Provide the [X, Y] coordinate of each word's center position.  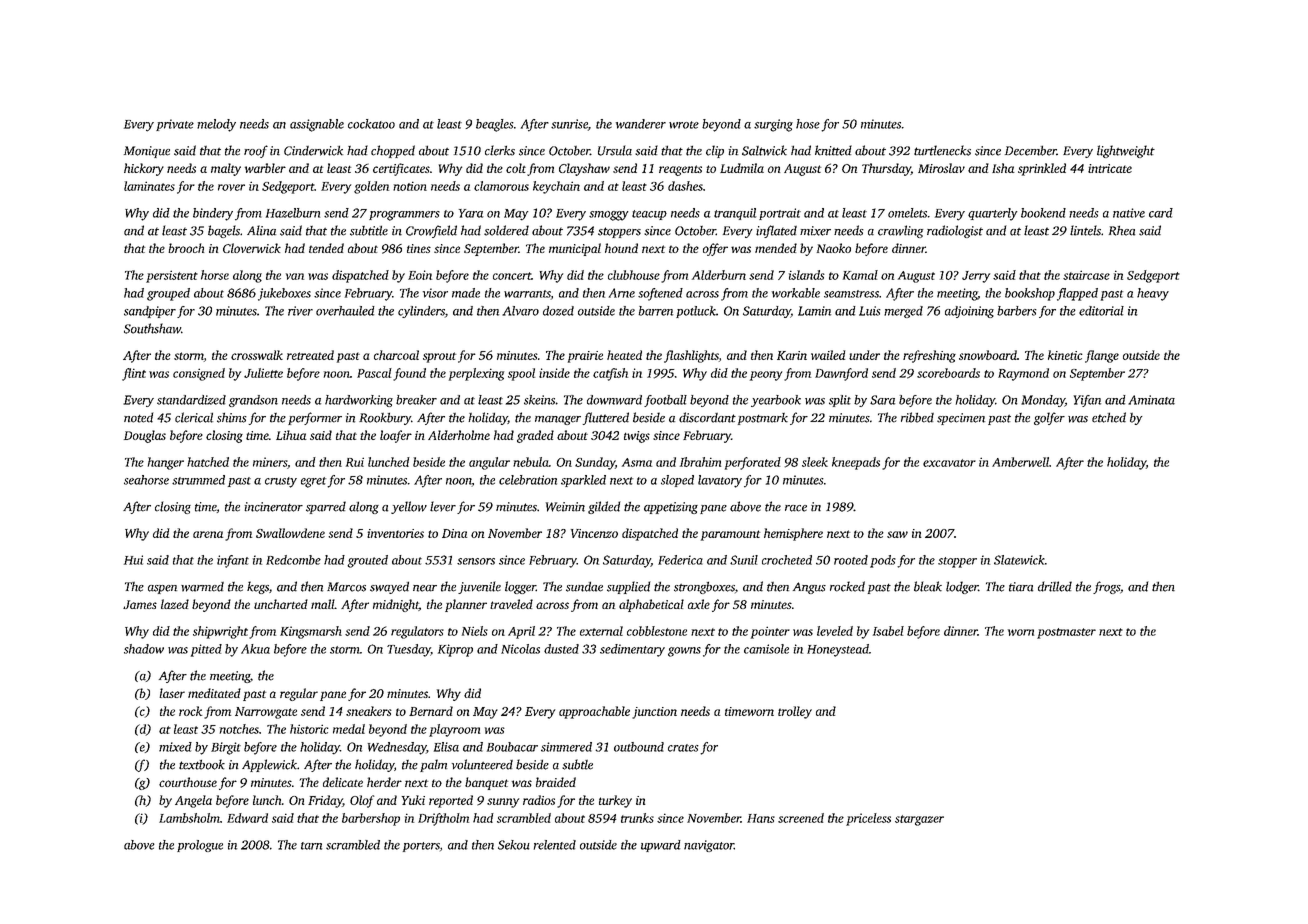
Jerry [976, 277]
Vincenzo [594, 533]
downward [614, 400]
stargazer [919, 820]
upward [661, 846]
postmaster [1066, 633]
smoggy [609, 216]
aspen [162, 589]
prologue [200, 846]
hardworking [359, 401]
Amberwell [1020, 462]
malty [226, 169]
